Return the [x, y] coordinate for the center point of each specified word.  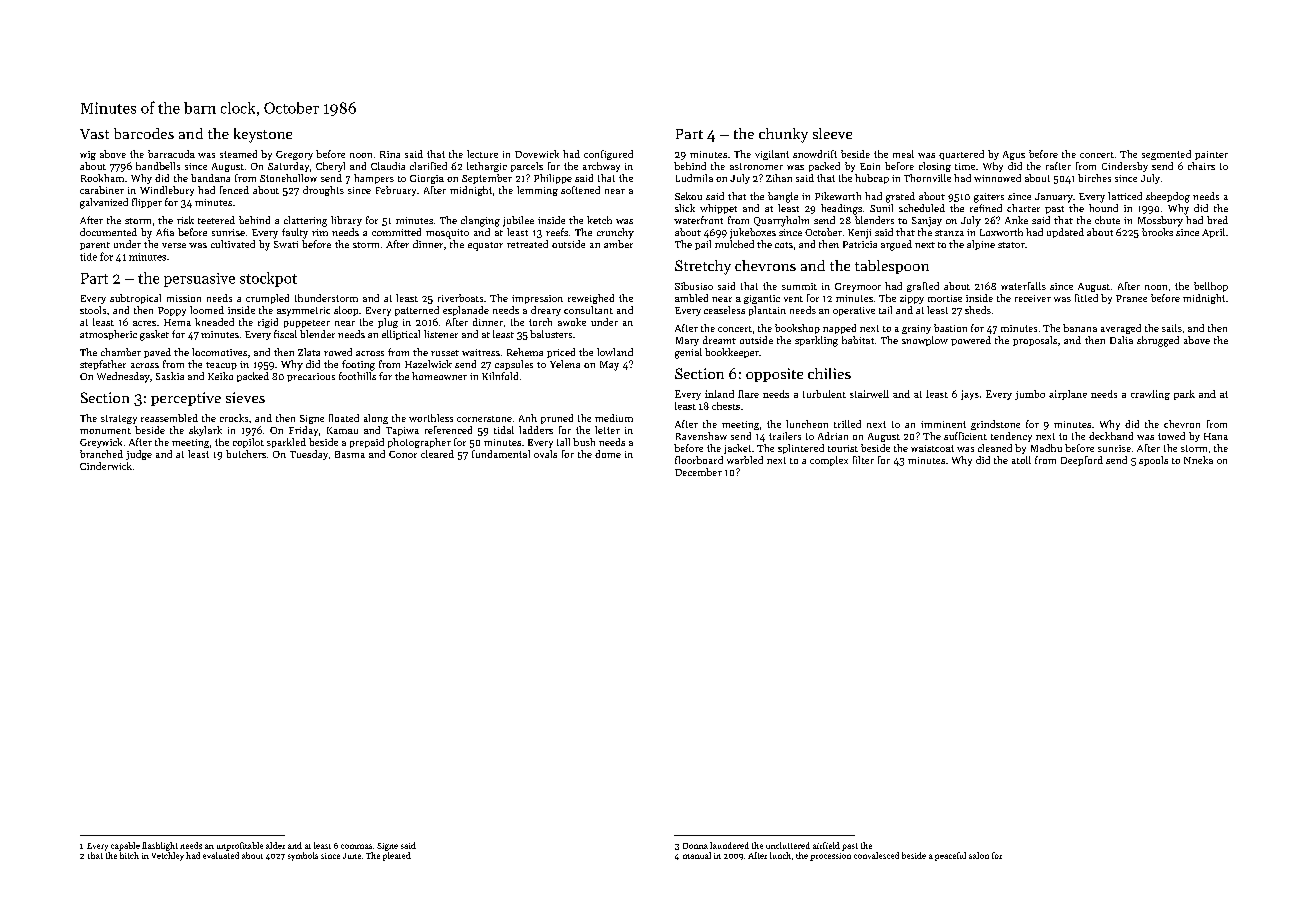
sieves [245, 397]
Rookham [102, 178]
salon [979, 855]
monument [105, 431]
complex [829, 461]
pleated [397, 856]
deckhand [1111, 436]
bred [1217, 220]
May [609, 366]
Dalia [1121, 340]
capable [125, 846]
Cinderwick [106, 466]
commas [356, 846]
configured [608, 155]
